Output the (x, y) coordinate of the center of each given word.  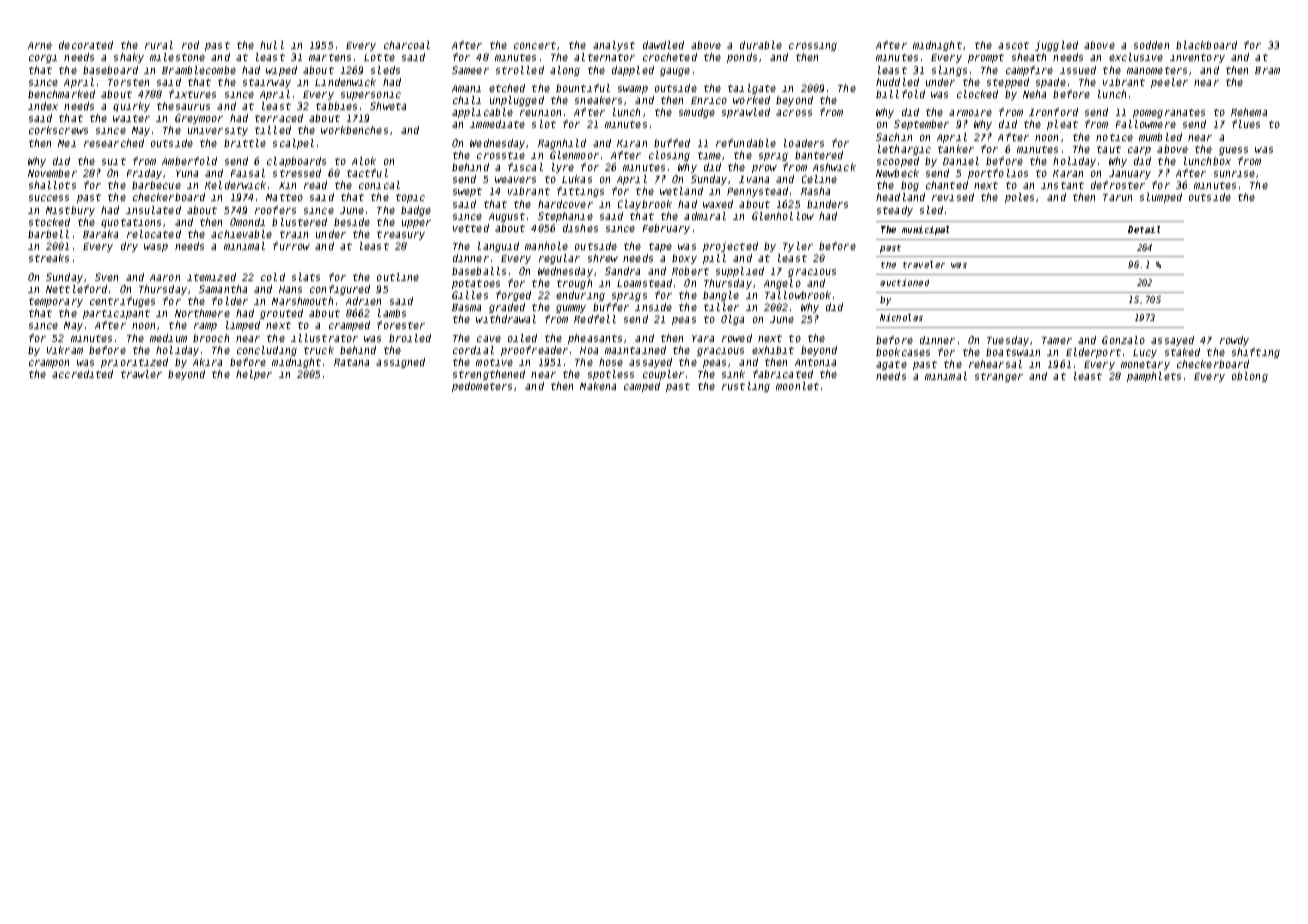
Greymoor (199, 119)
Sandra (622, 271)
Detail (1144, 229)
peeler (1169, 83)
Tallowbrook (798, 295)
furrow (291, 246)
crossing (813, 47)
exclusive (1136, 57)
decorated (86, 45)
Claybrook (645, 205)
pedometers (482, 387)
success (49, 198)
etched (507, 88)
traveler (924, 264)
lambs (392, 313)
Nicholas (901, 317)
